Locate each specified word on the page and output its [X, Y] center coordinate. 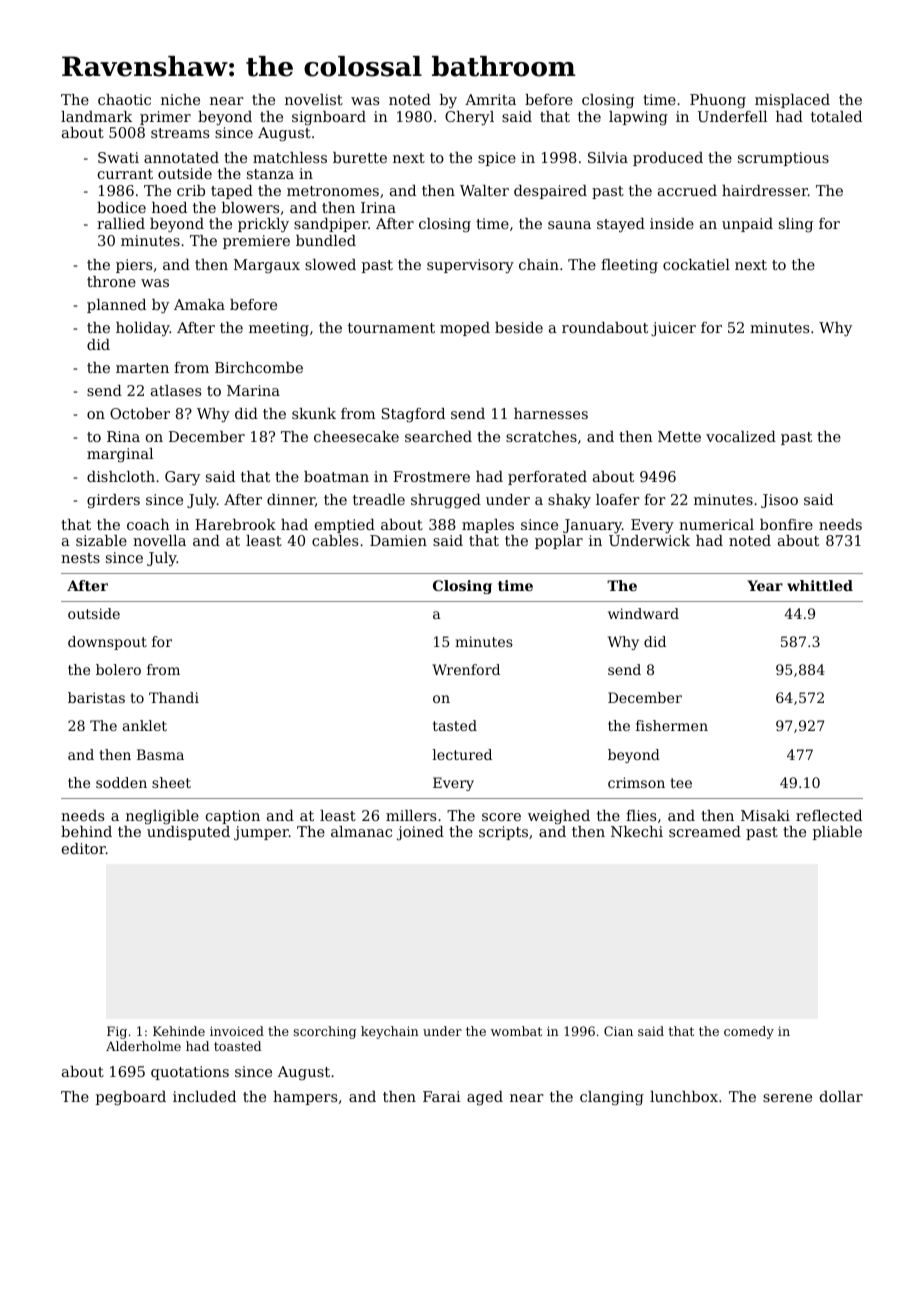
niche [180, 99]
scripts [503, 833]
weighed [559, 817]
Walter [484, 190]
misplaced [792, 101]
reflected [829, 815]
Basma [160, 754]
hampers [305, 1098]
